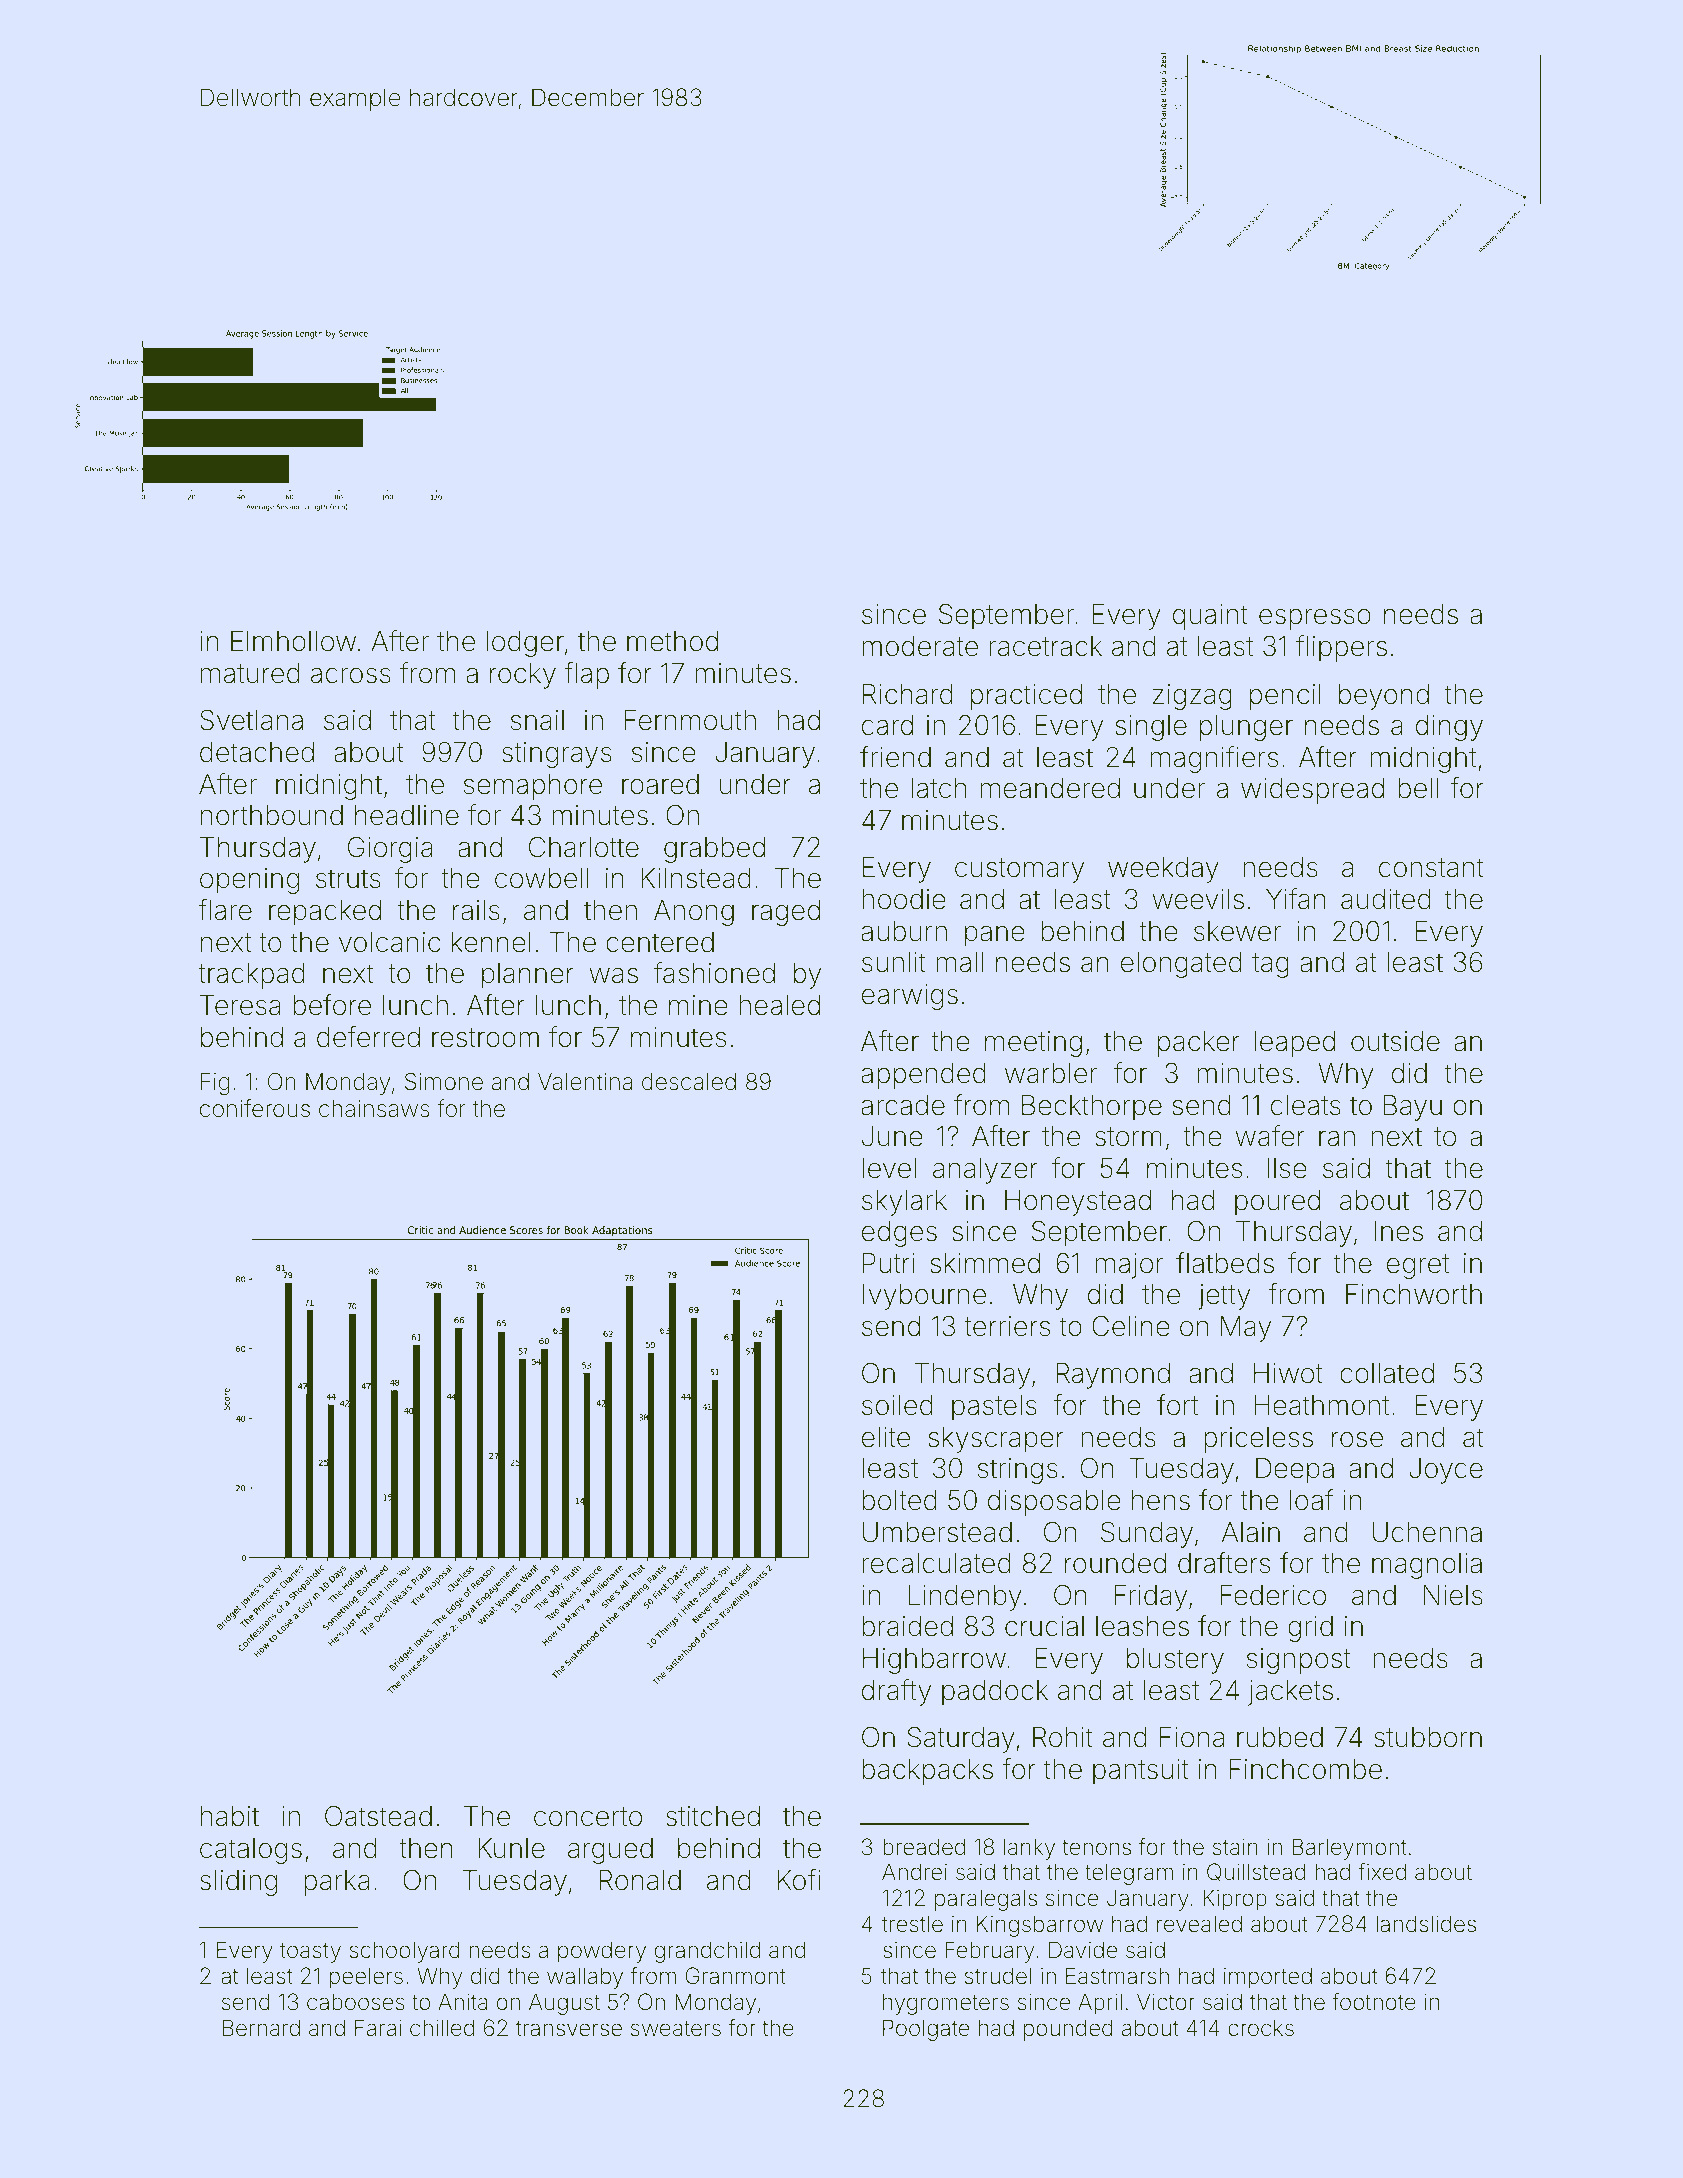  What do you see at coordinates (1428, 1737) in the image?
I see `stubborn` at bounding box center [1428, 1737].
